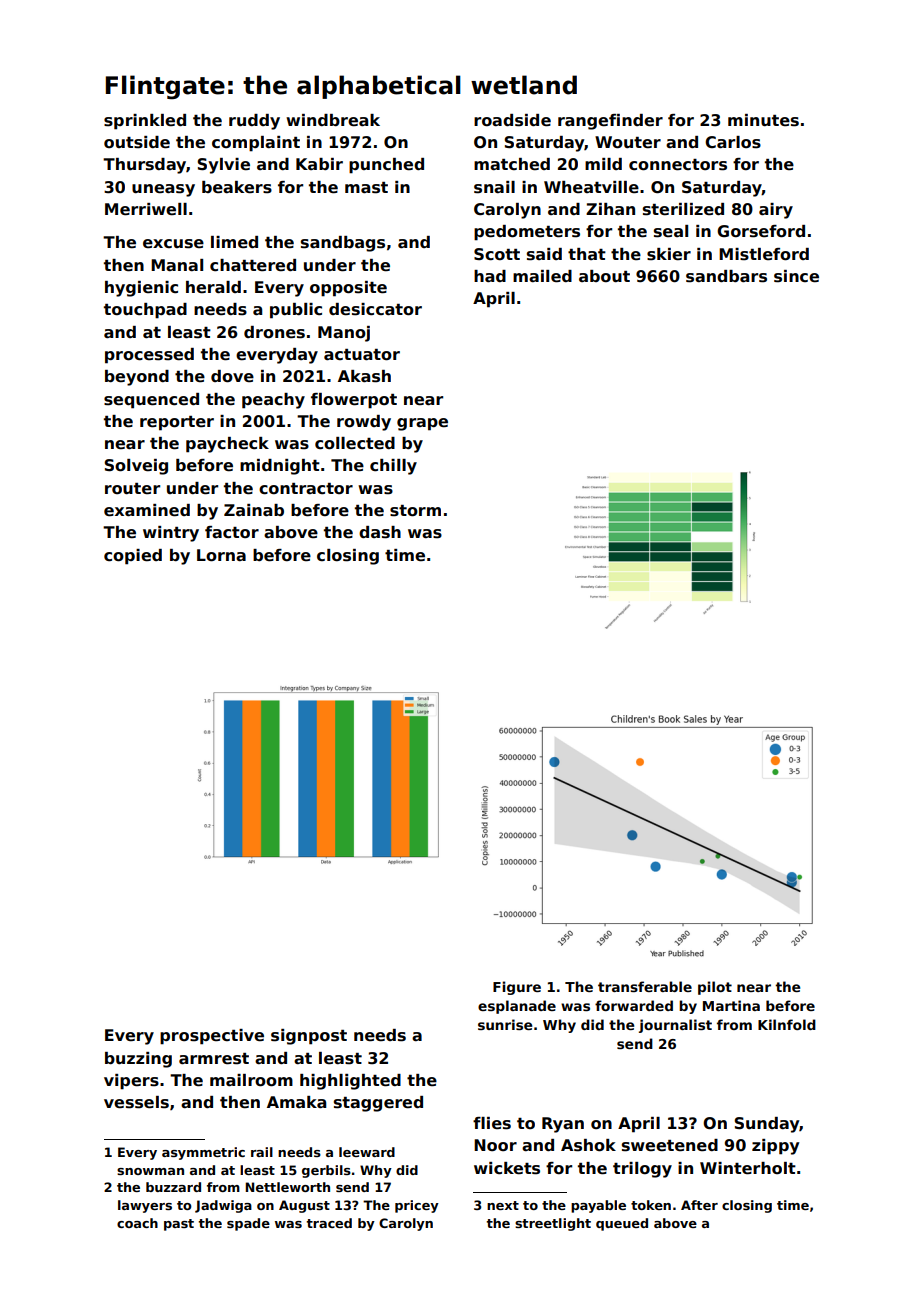  I want to click on dash, so click(380, 532).
